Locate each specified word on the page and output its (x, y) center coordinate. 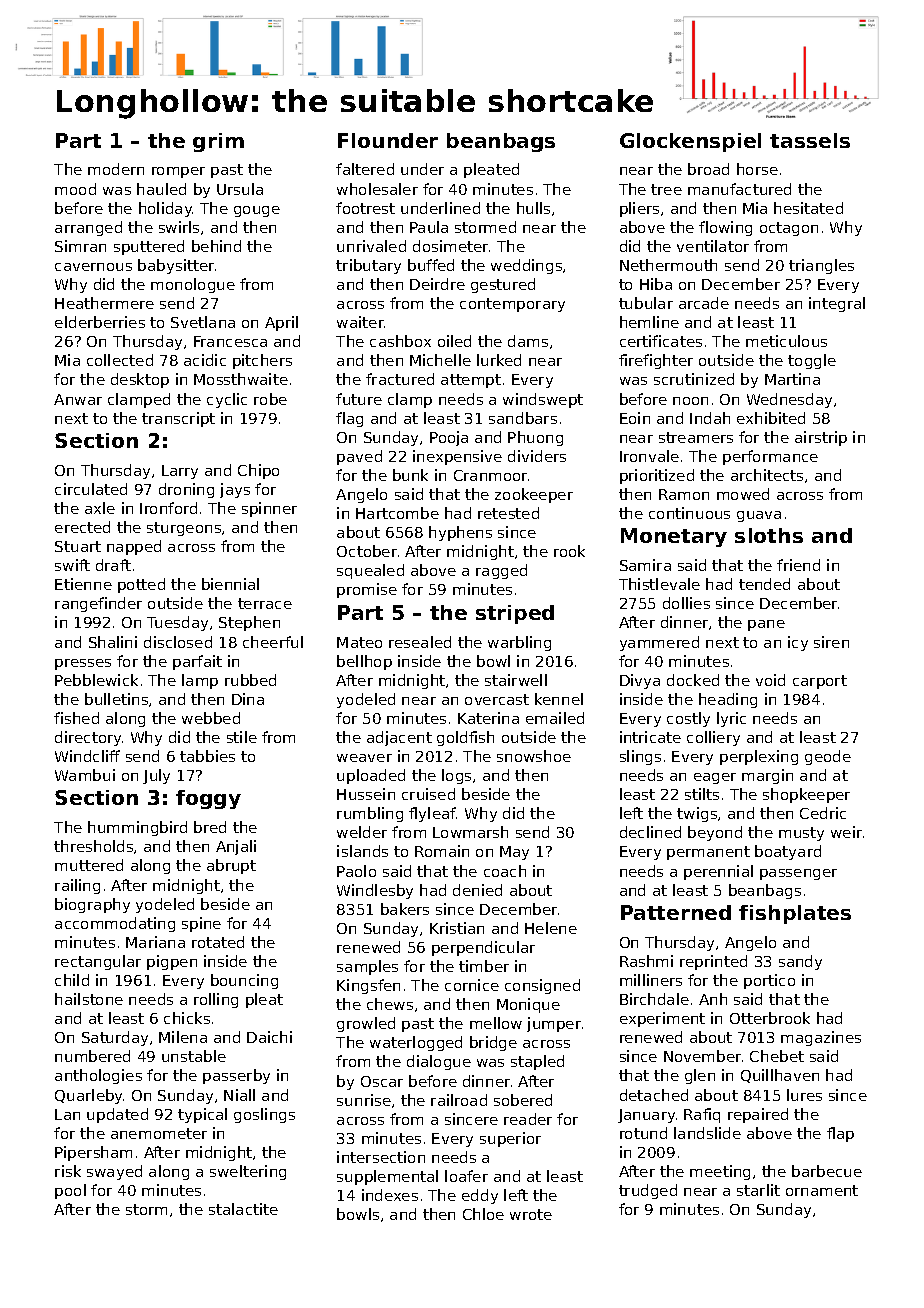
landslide (707, 1133)
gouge (257, 211)
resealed (420, 642)
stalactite (243, 1209)
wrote (531, 1214)
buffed (431, 265)
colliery (713, 738)
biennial (230, 584)
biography (92, 905)
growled (366, 1024)
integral (837, 304)
